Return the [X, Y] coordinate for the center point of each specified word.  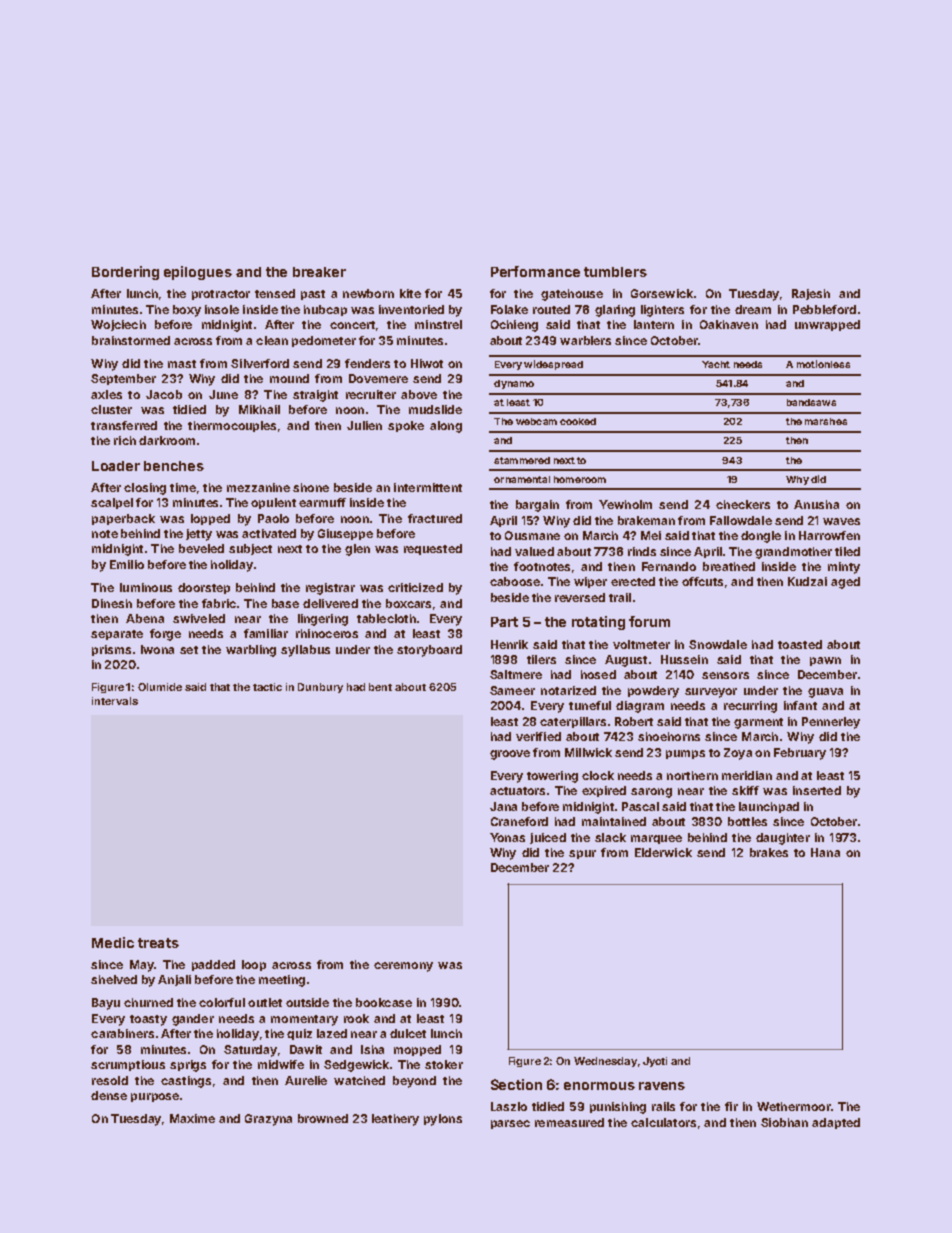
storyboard [429, 651]
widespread [553, 365]
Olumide [160, 687]
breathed [729, 566]
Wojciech [118, 325]
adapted [836, 1123]
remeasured [569, 1122]
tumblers [615, 272]
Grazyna [268, 1120]
